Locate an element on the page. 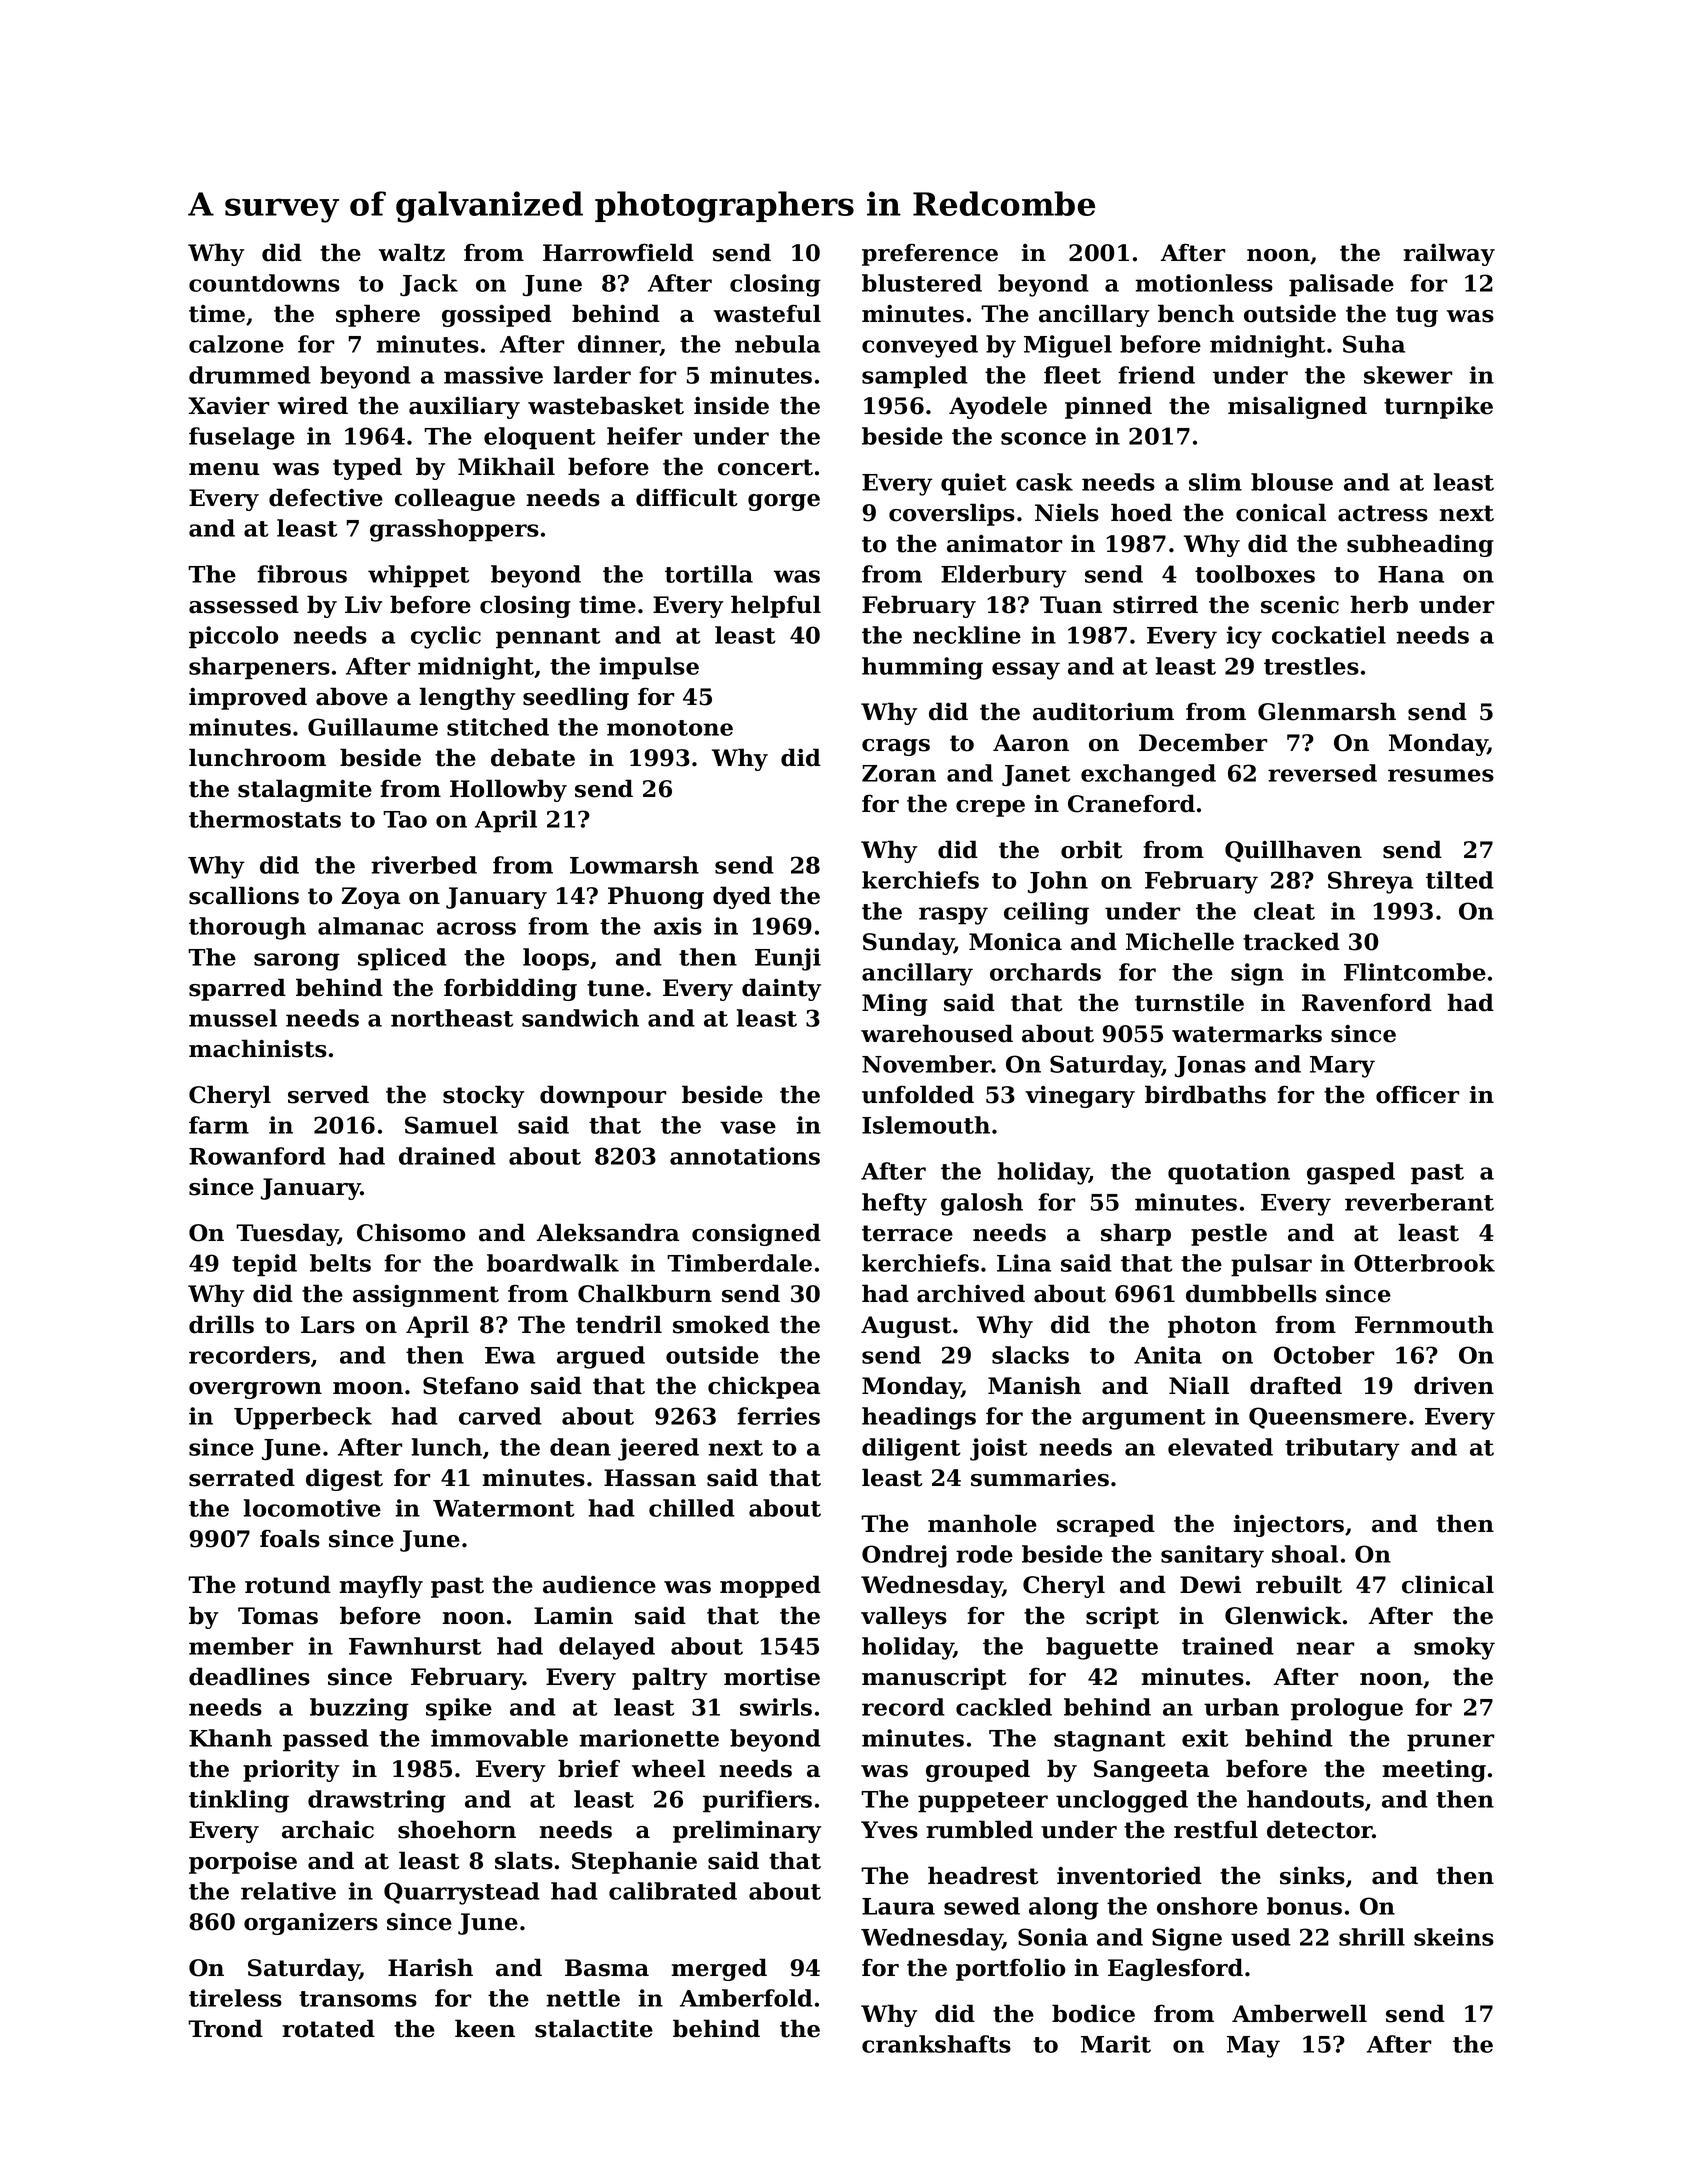  across is located at coordinates (476, 928).
